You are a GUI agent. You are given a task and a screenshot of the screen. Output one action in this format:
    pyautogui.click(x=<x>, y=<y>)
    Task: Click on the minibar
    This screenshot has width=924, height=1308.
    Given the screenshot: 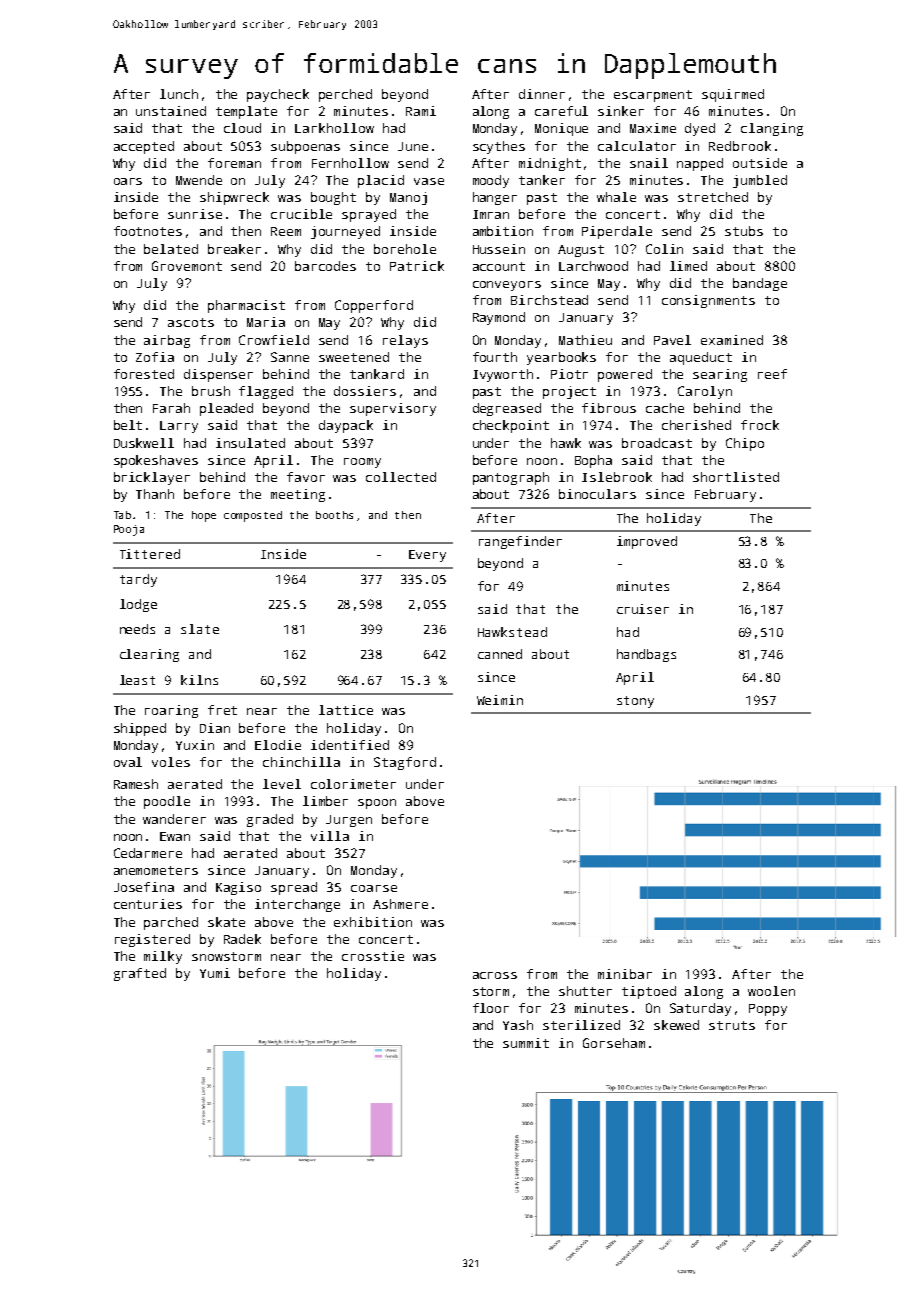 What is the action you would take?
    pyautogui.click(x=625, y=974)
